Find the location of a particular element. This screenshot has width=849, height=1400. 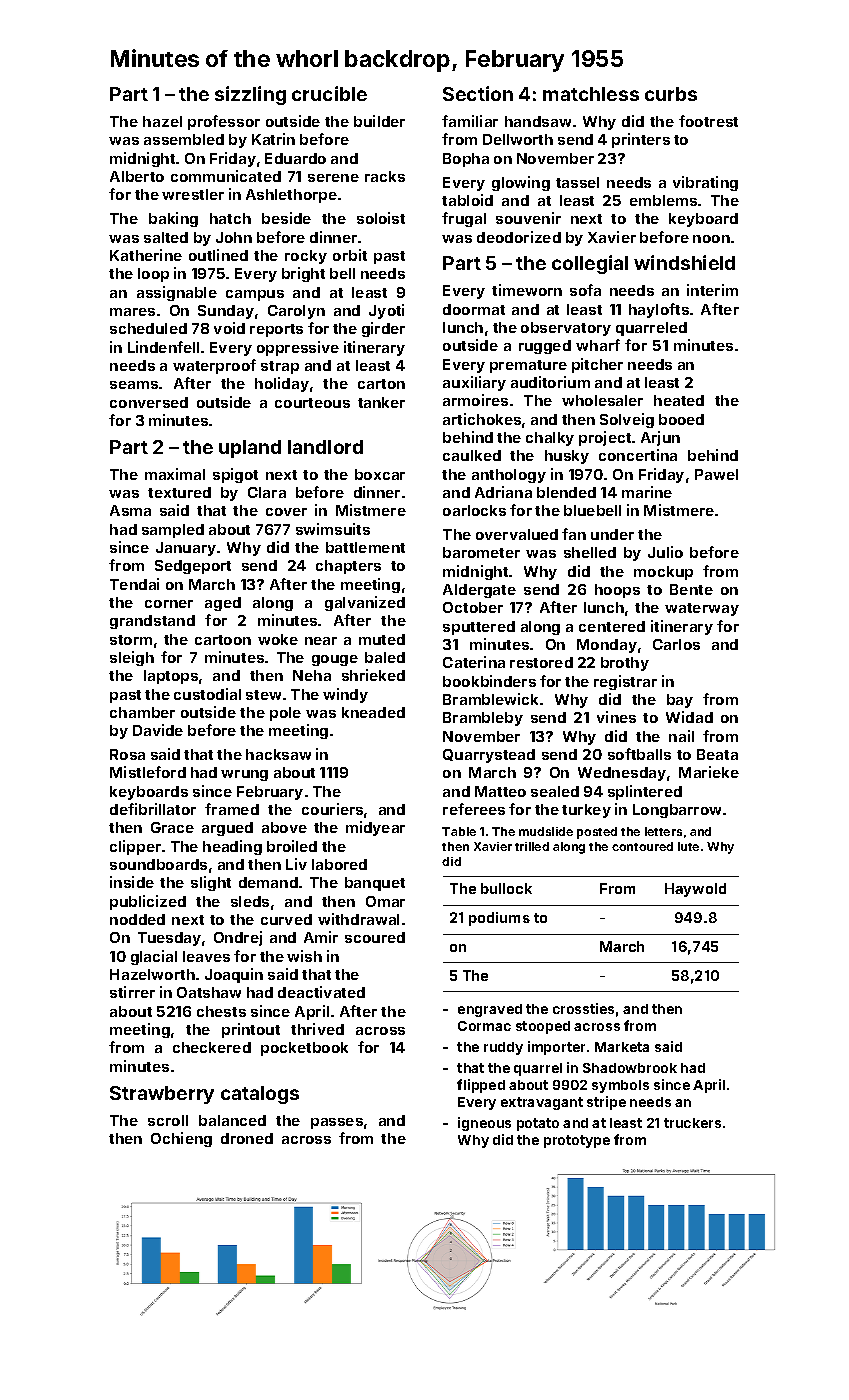

courteous is located at coordinates (312, 403).
